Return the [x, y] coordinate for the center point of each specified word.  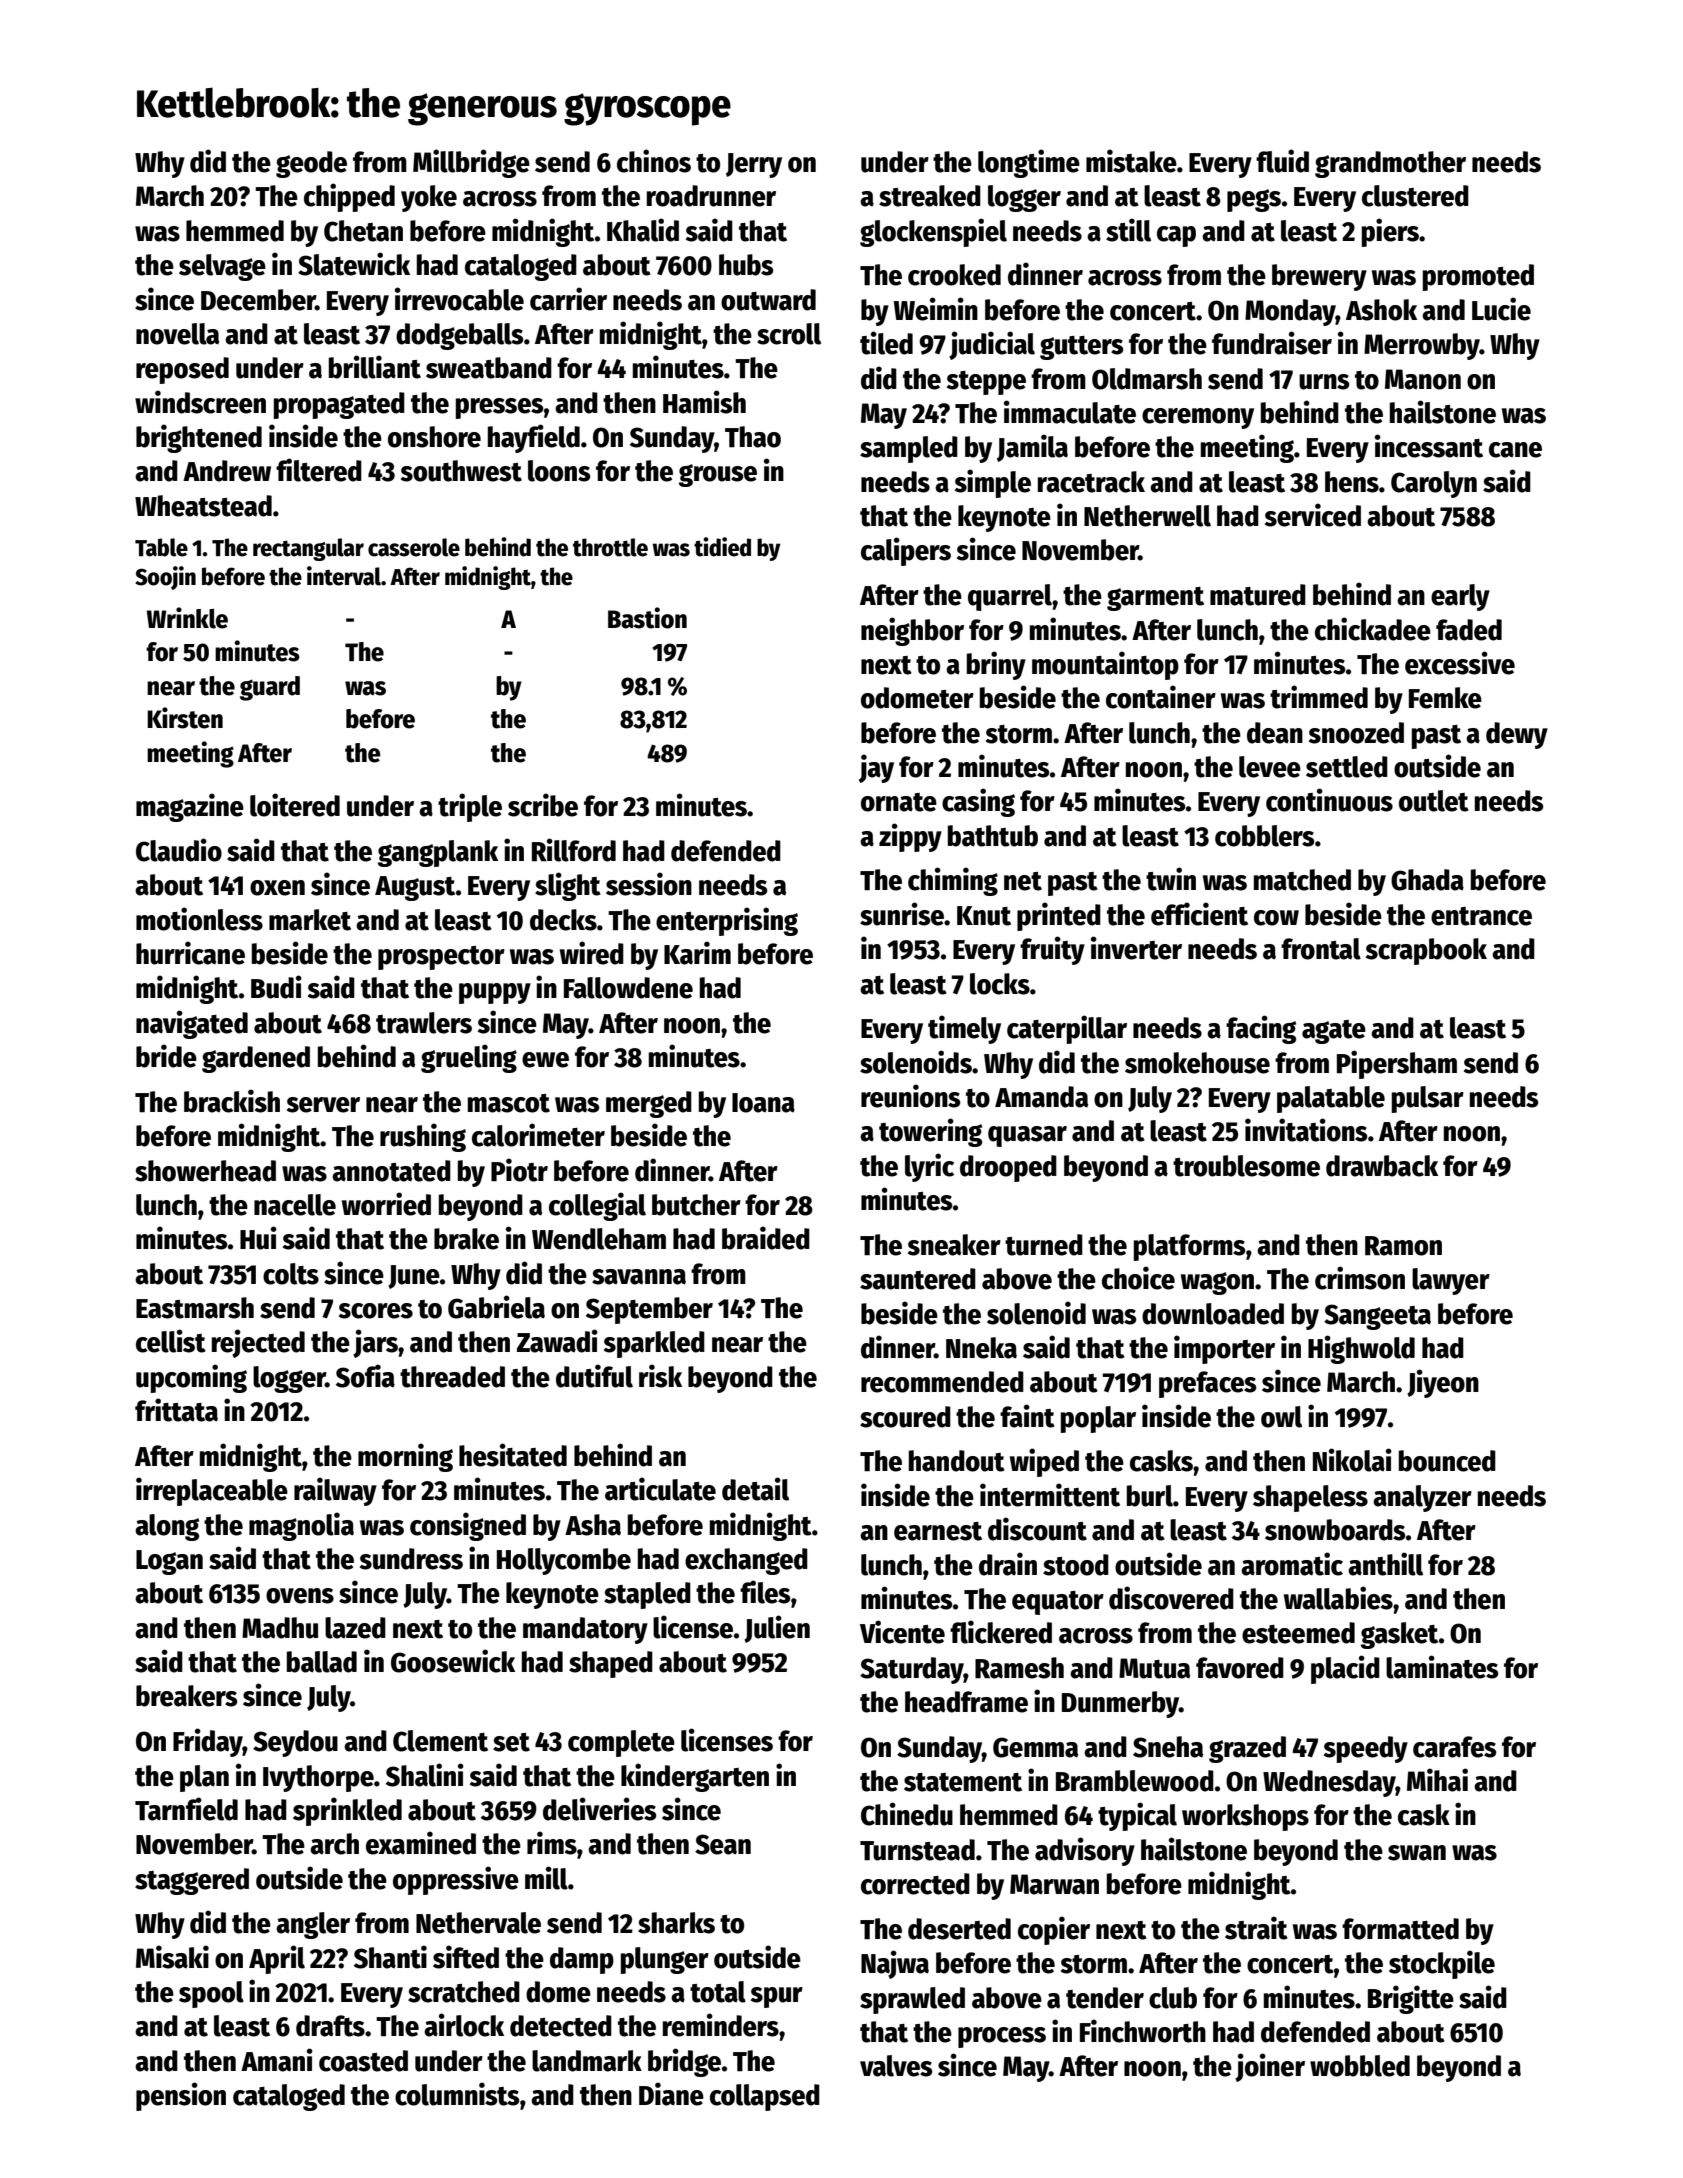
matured [1258, 595]
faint [1027, 1416]
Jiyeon [1443, 1383]
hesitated [513, 1455]
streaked [930, 196]
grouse [718, 475]
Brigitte [1411, 1999]
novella [177, 334]
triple [470, 807]
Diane [671, 2094]
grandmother [1390, 164]
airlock [464, 2025]
